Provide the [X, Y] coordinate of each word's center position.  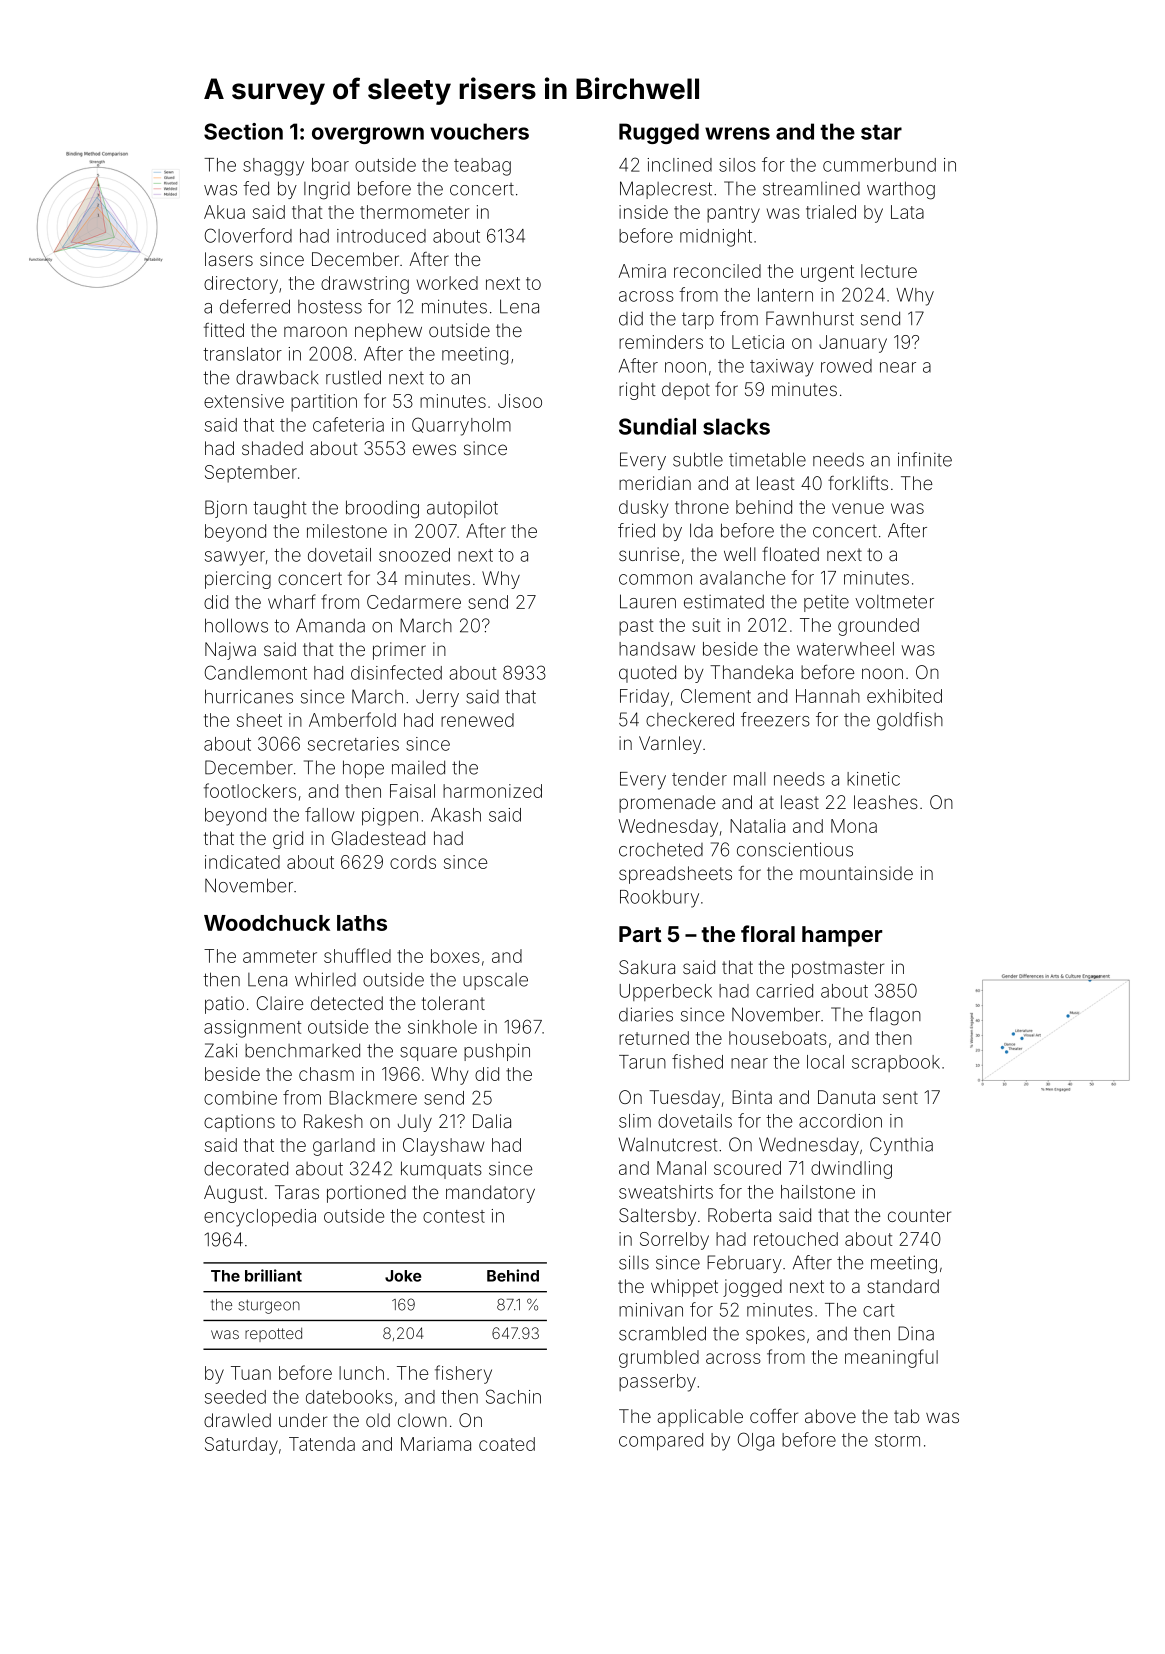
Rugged [659, 133]
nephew [388, 332]
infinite [925, 459]
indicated [242, 862]
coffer [774, 1416]
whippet [684, 1288]
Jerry [437, 698]
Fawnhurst [810, 318]
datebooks [349, 1397]
